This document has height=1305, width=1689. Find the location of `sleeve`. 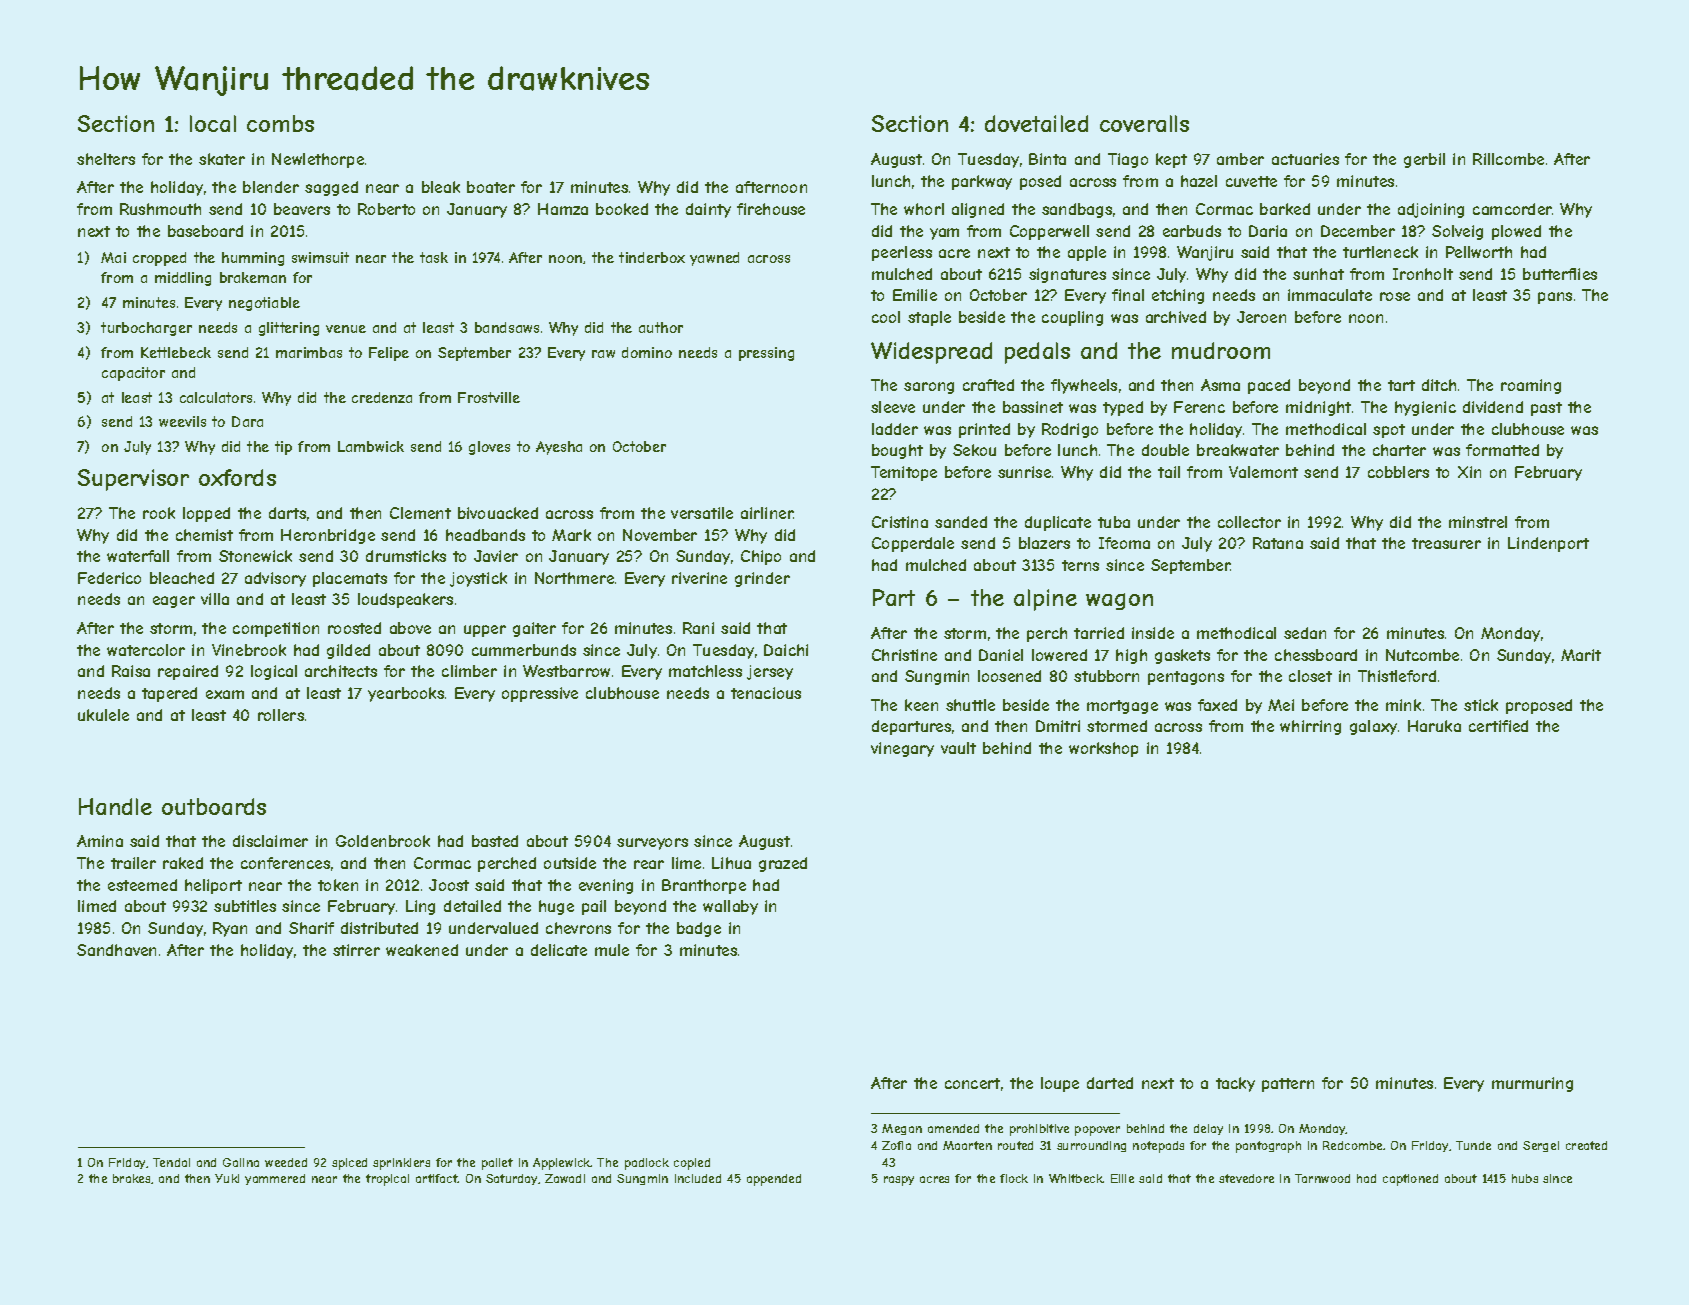

sleeve is located at coordinates (893, 407).
